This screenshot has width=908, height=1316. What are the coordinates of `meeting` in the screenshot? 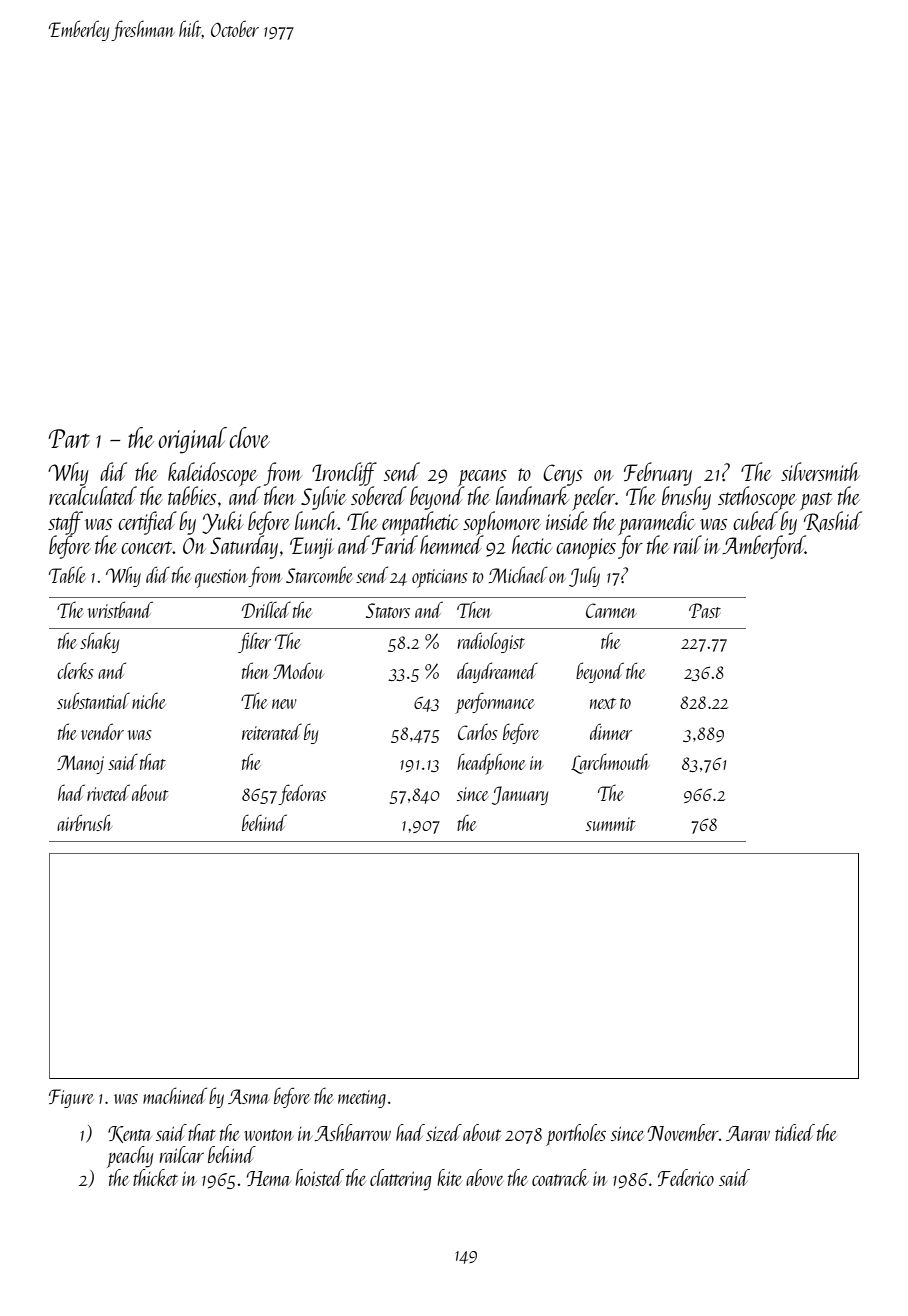 It's located at (362, 1099).
